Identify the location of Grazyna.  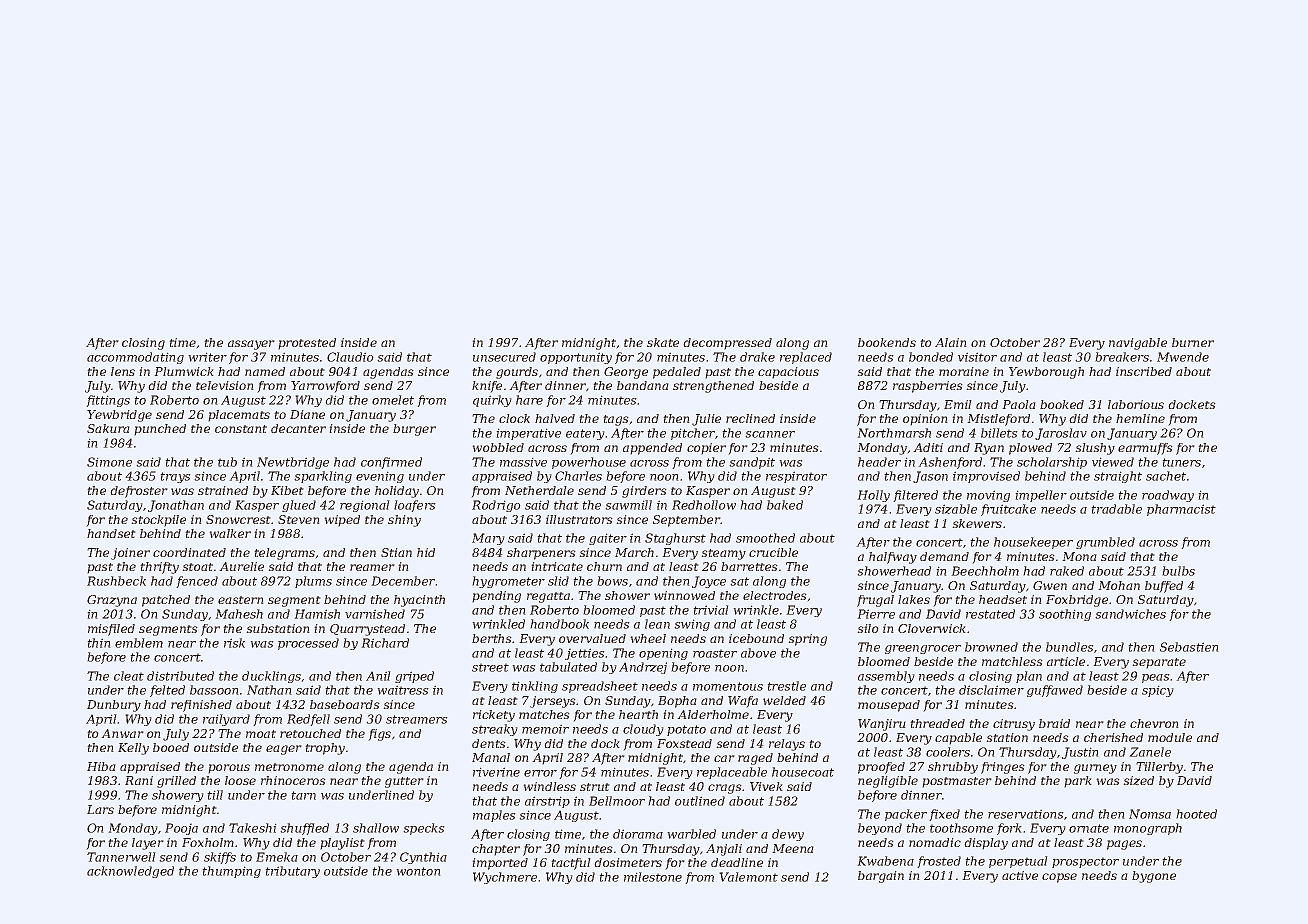
(112, 601).
